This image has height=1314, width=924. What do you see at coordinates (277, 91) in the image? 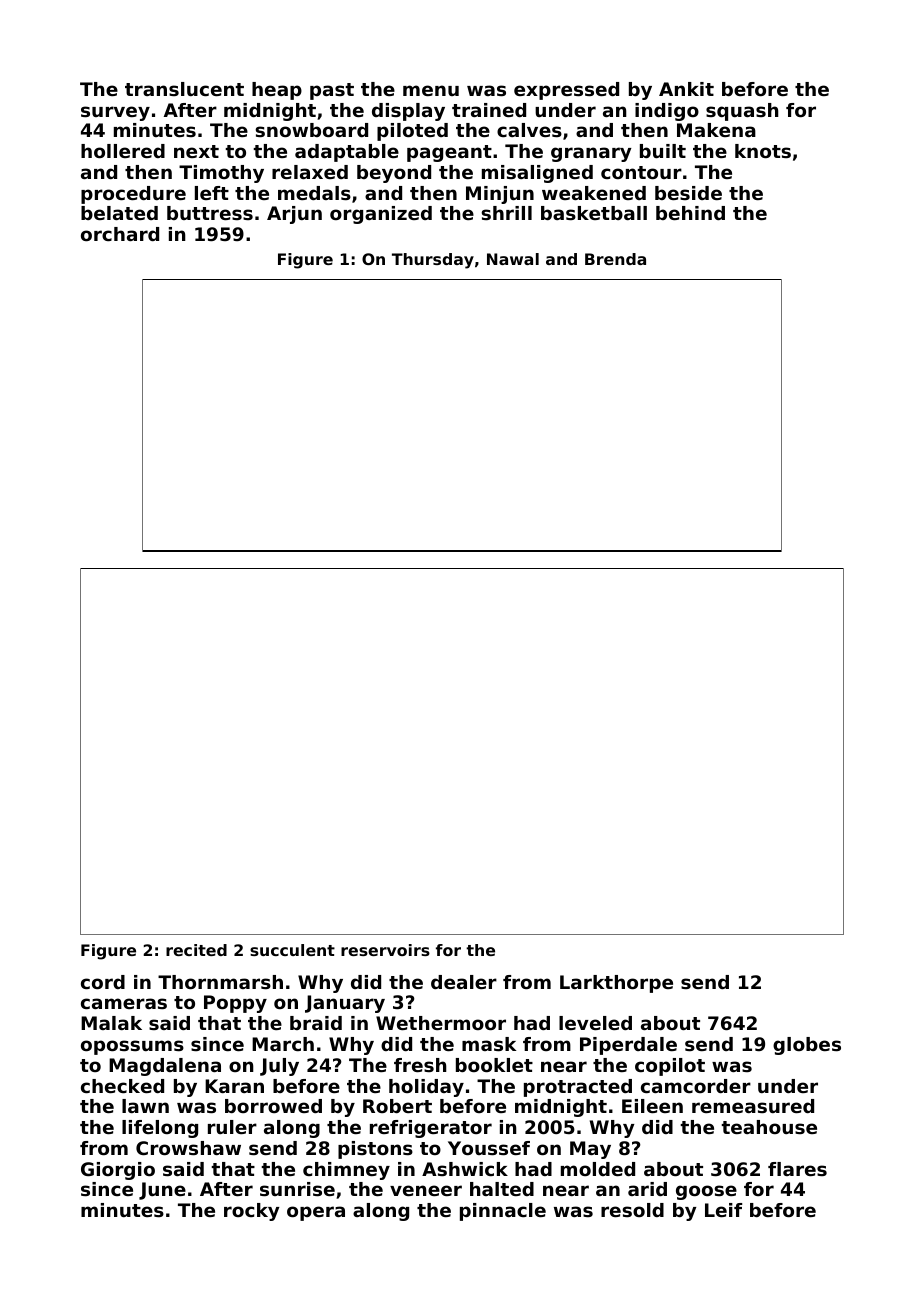
I see `heap` at bounding box center [277, 91].
